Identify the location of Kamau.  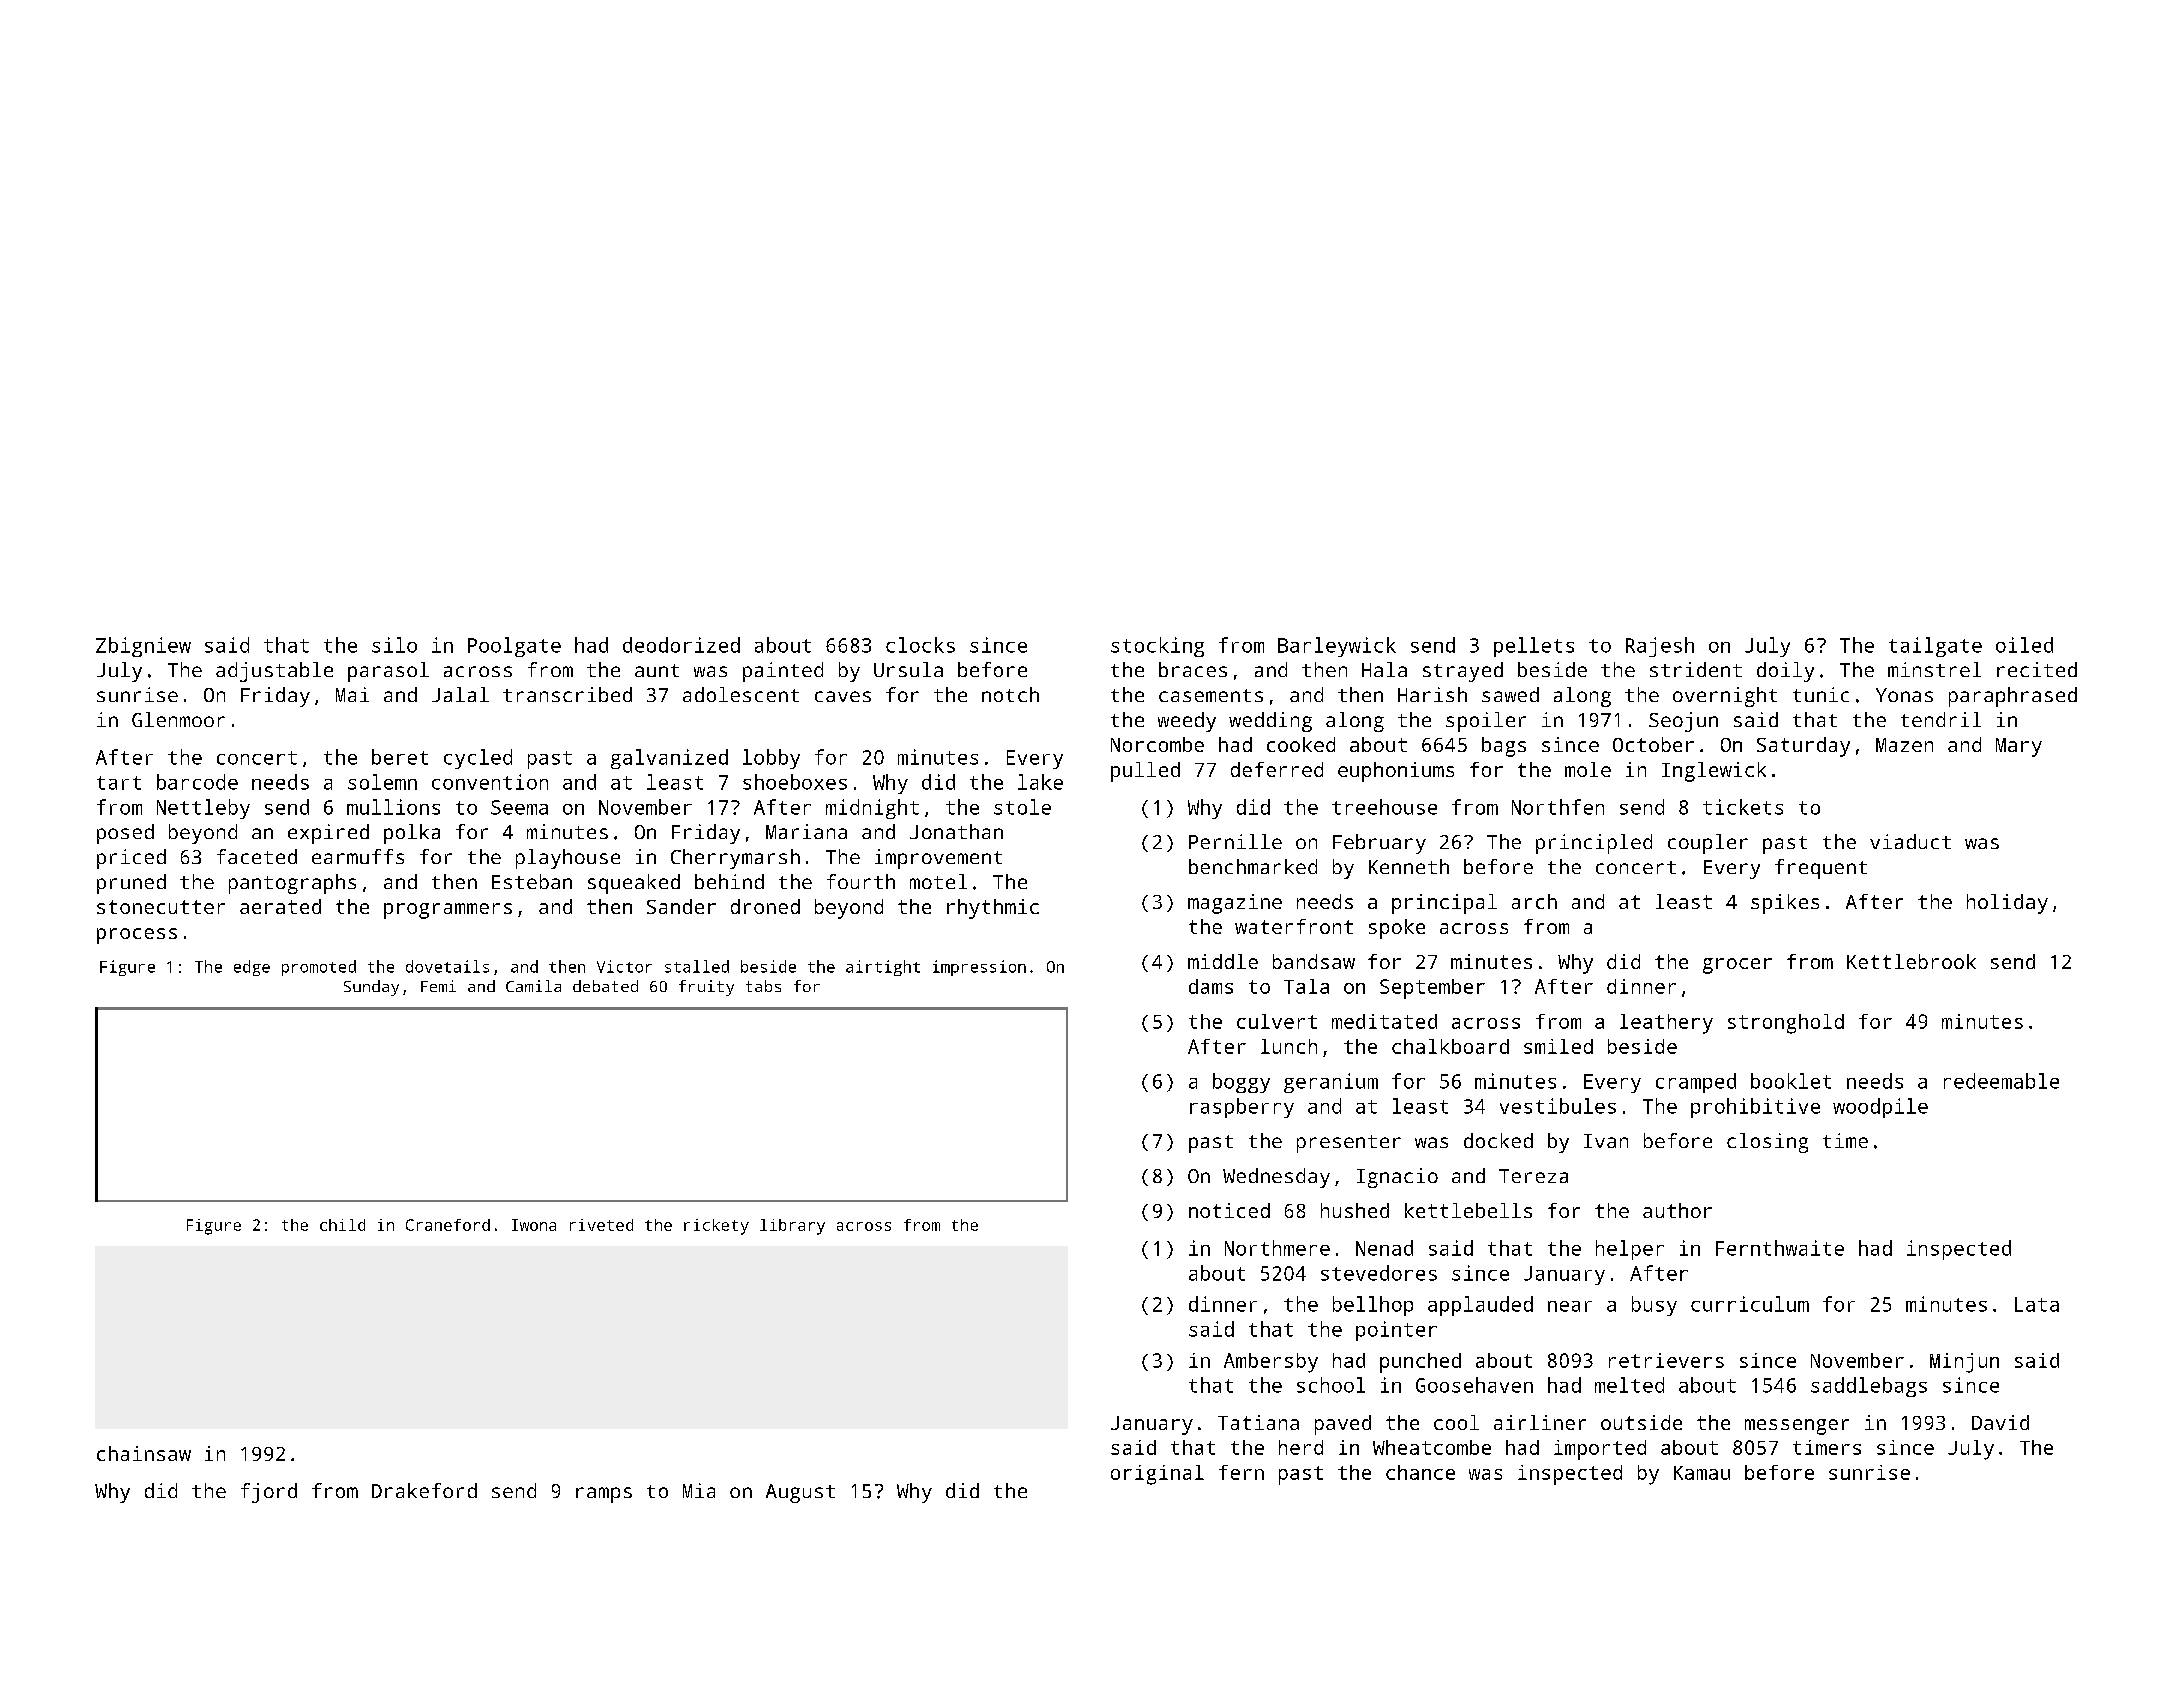
(1702, 1473).
